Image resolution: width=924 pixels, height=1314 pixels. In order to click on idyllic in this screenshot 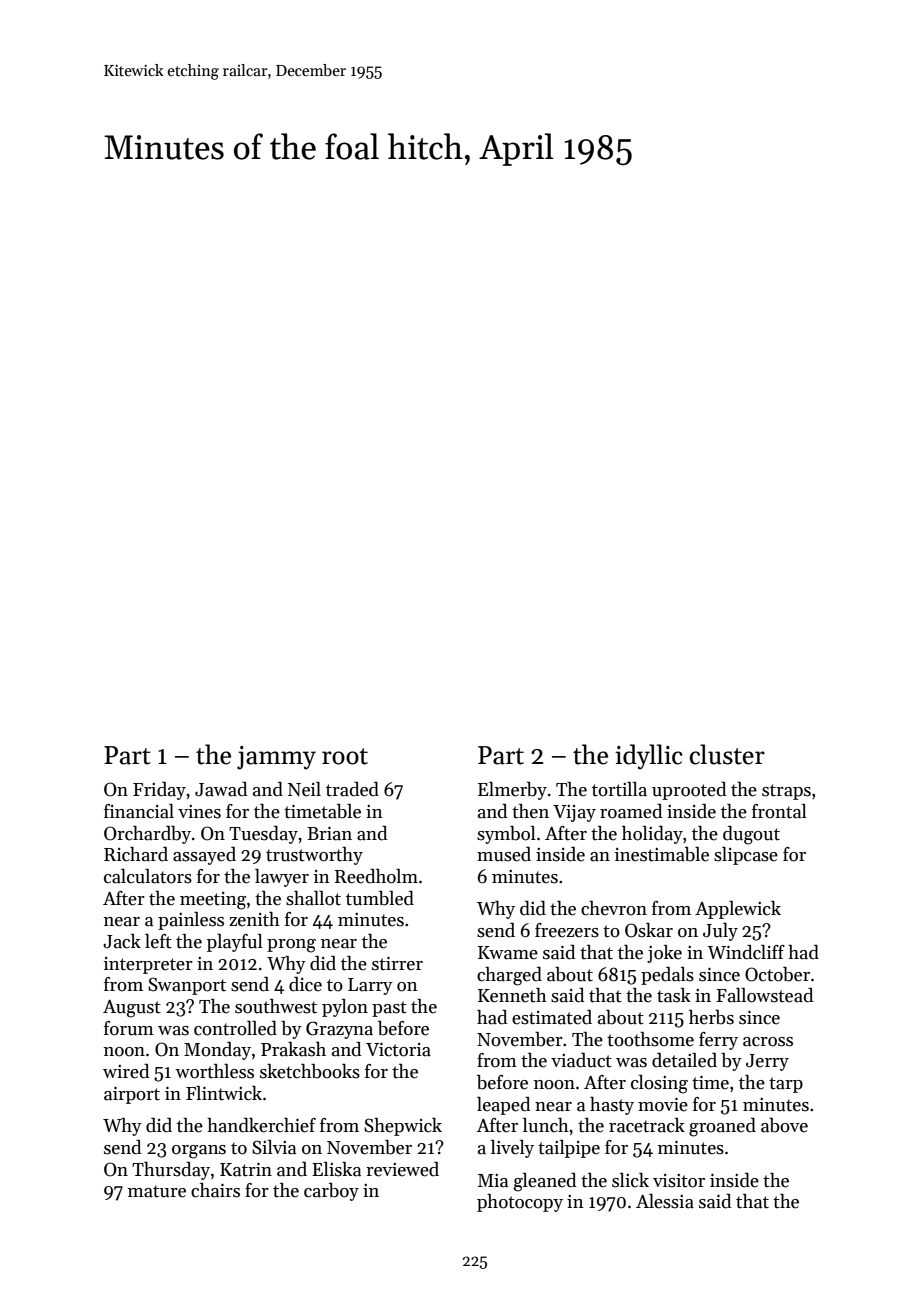, I will do `click(649, 757)`.
